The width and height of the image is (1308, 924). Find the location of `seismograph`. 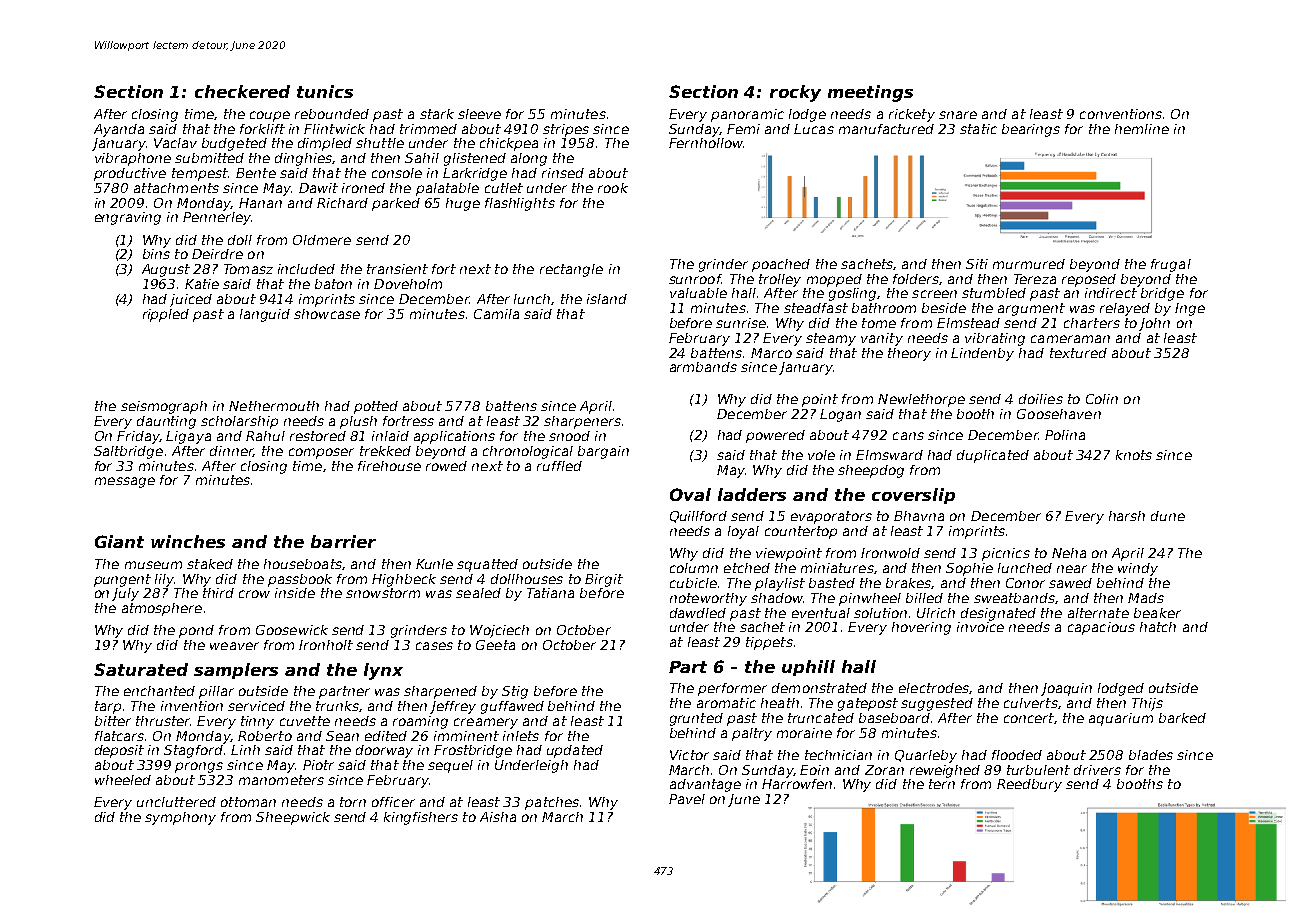

seismograph is located at coordinates (164, 407).
